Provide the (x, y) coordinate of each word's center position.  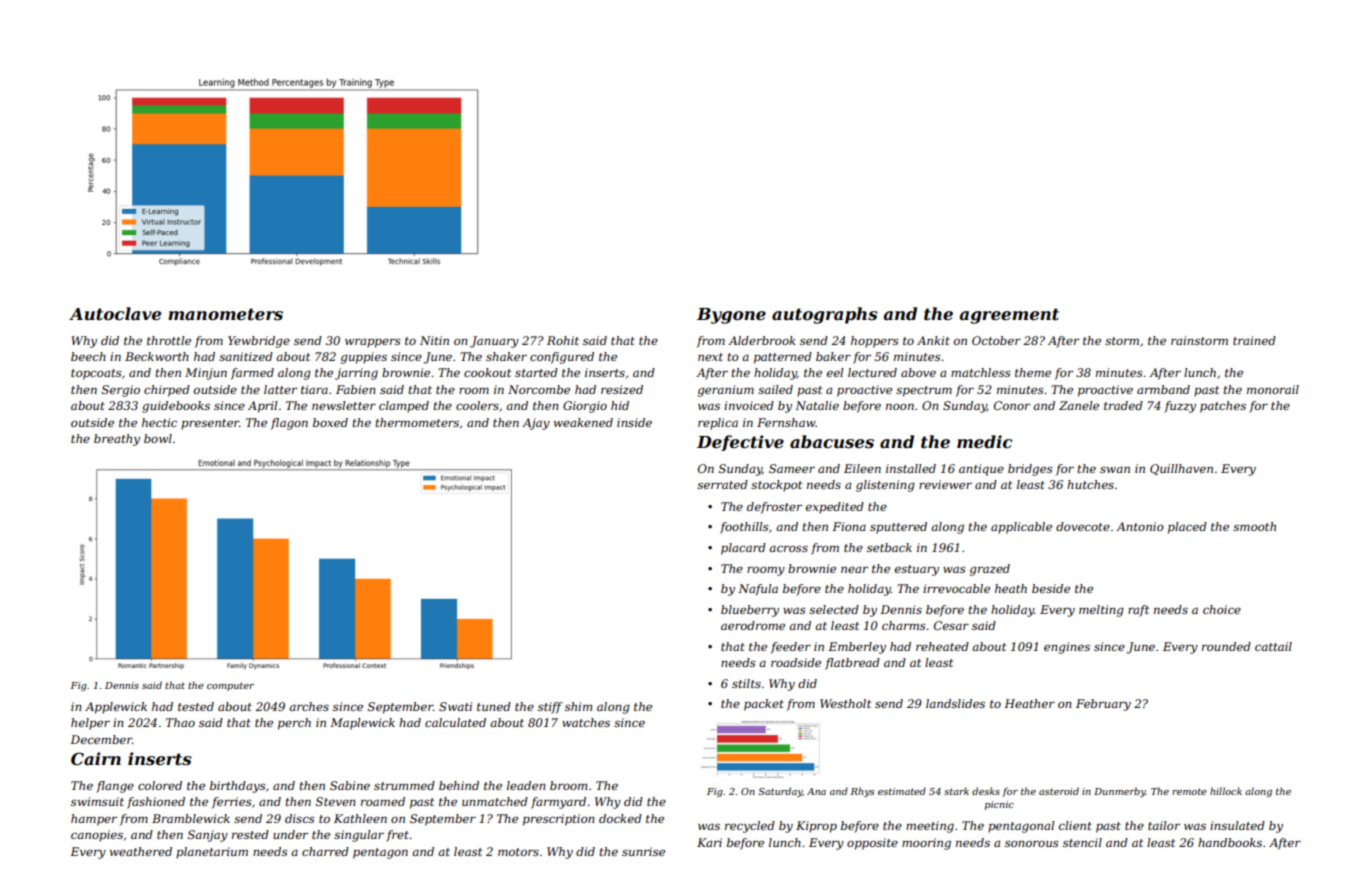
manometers (225, 314)
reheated (942, 646)
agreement (1009, 316)
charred (325, 851)
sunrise (643, 851)
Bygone (731, 316)
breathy (117, 440)
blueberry (750, 611)
